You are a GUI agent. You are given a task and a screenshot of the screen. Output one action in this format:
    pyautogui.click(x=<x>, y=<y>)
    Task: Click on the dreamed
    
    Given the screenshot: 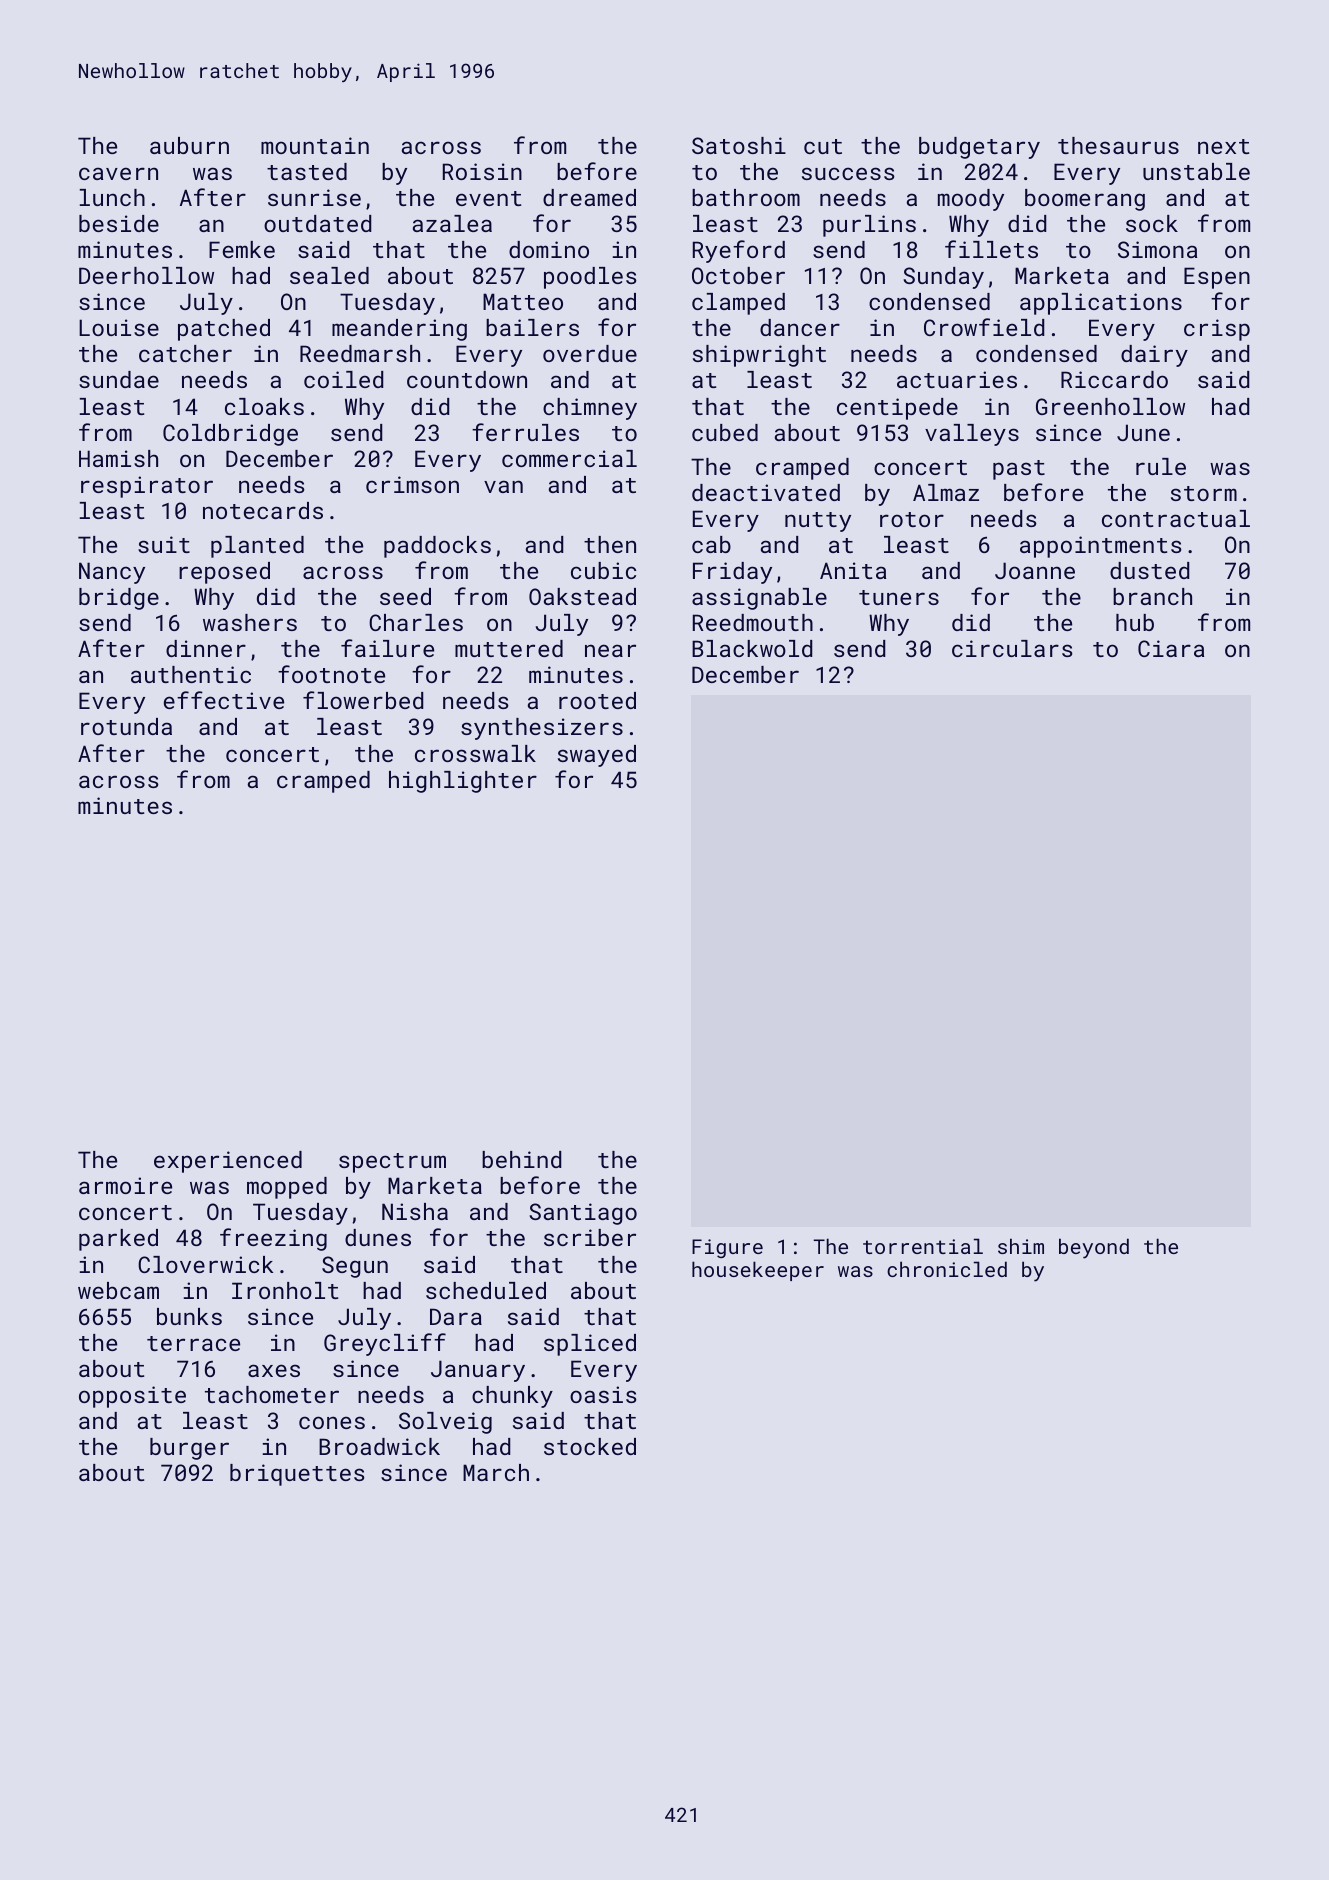 What is the action you would take?
    pyautogui.click(x=589, y=197)
